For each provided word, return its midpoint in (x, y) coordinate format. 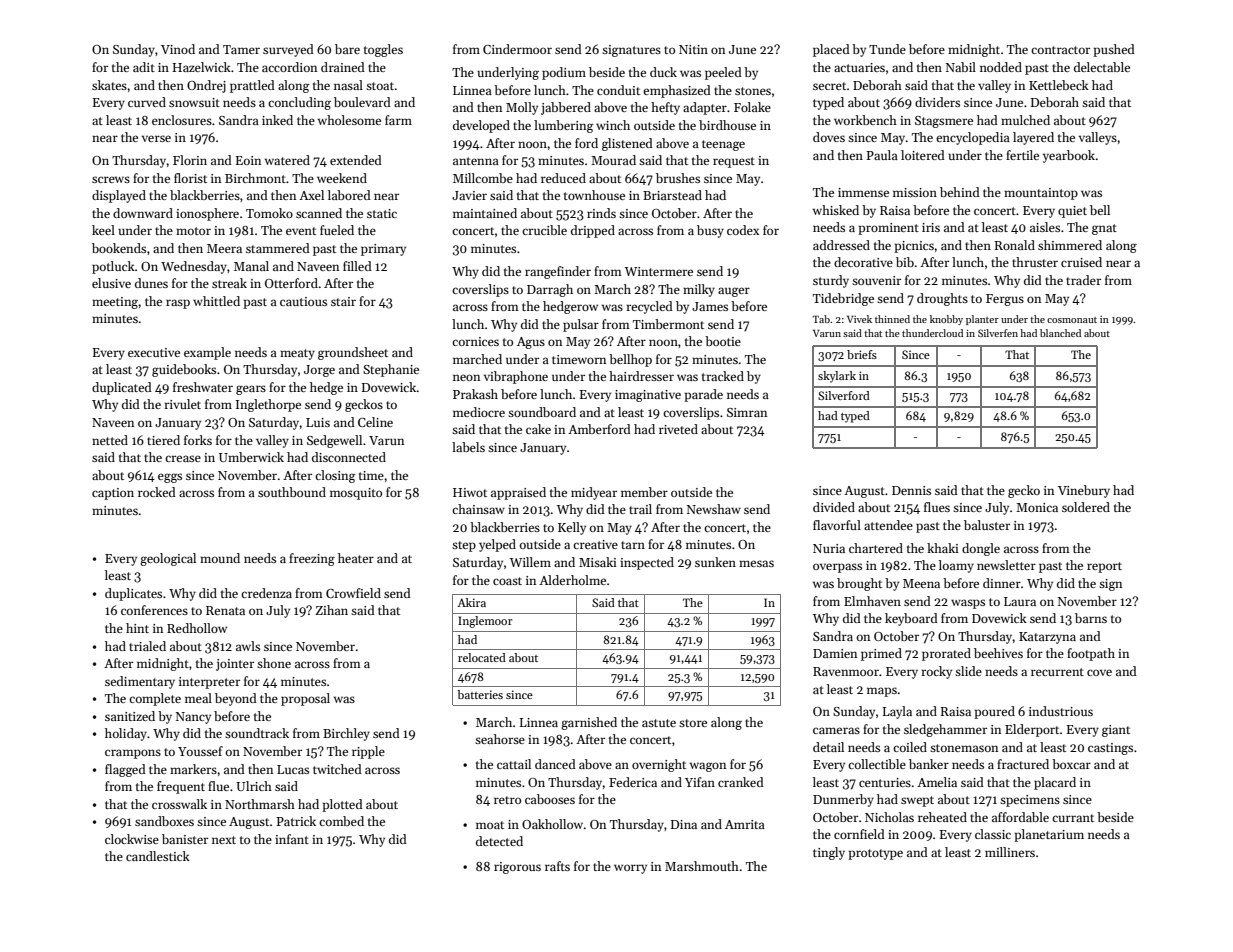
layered (1033, 138)
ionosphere (207, 214)
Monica (1037, 507)
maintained (485, 213)
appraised (518, 493)
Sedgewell (334, 441)
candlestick (158, 856)
